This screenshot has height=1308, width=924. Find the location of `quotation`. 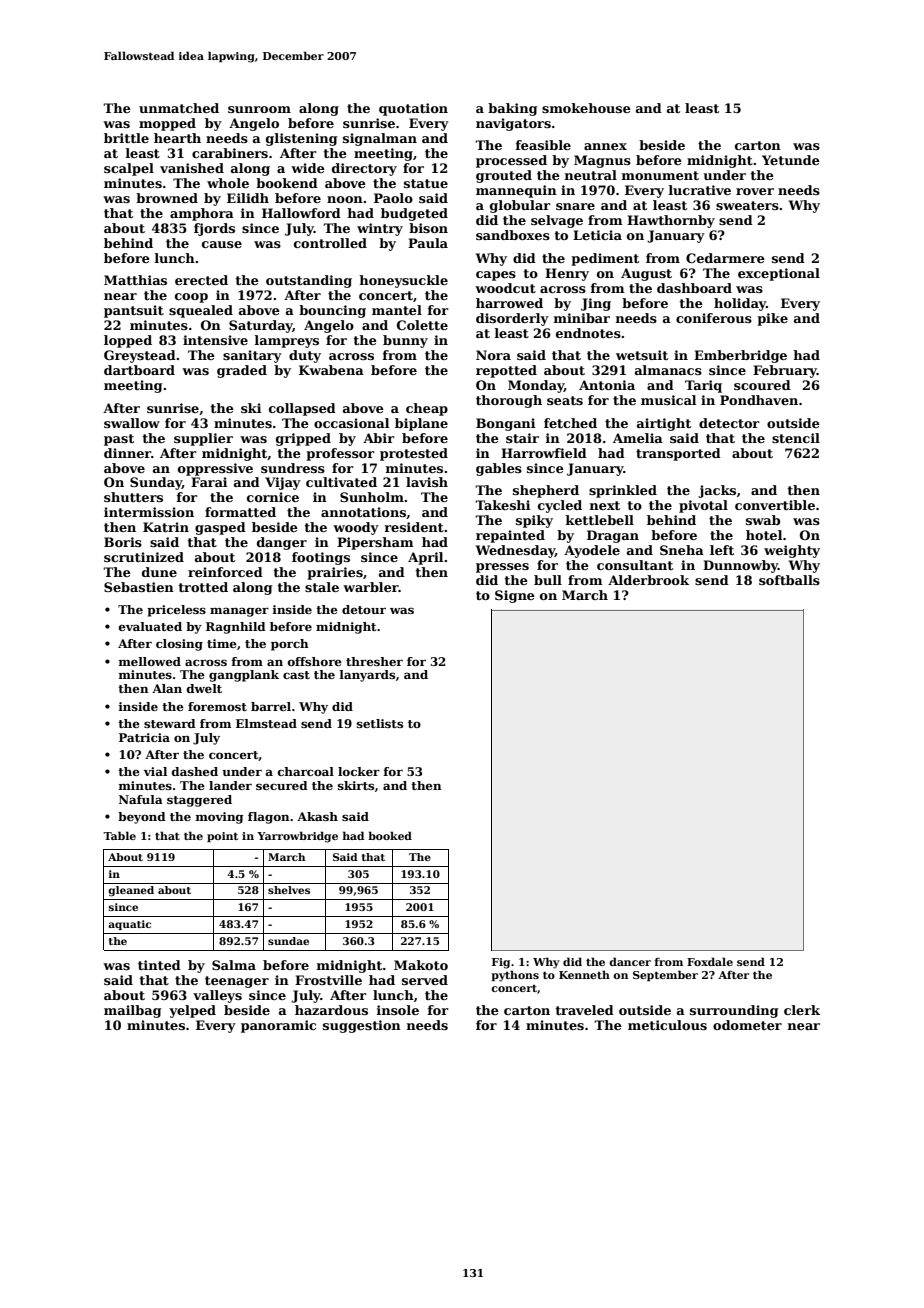

quotation is located at coordinates (413, 109).
